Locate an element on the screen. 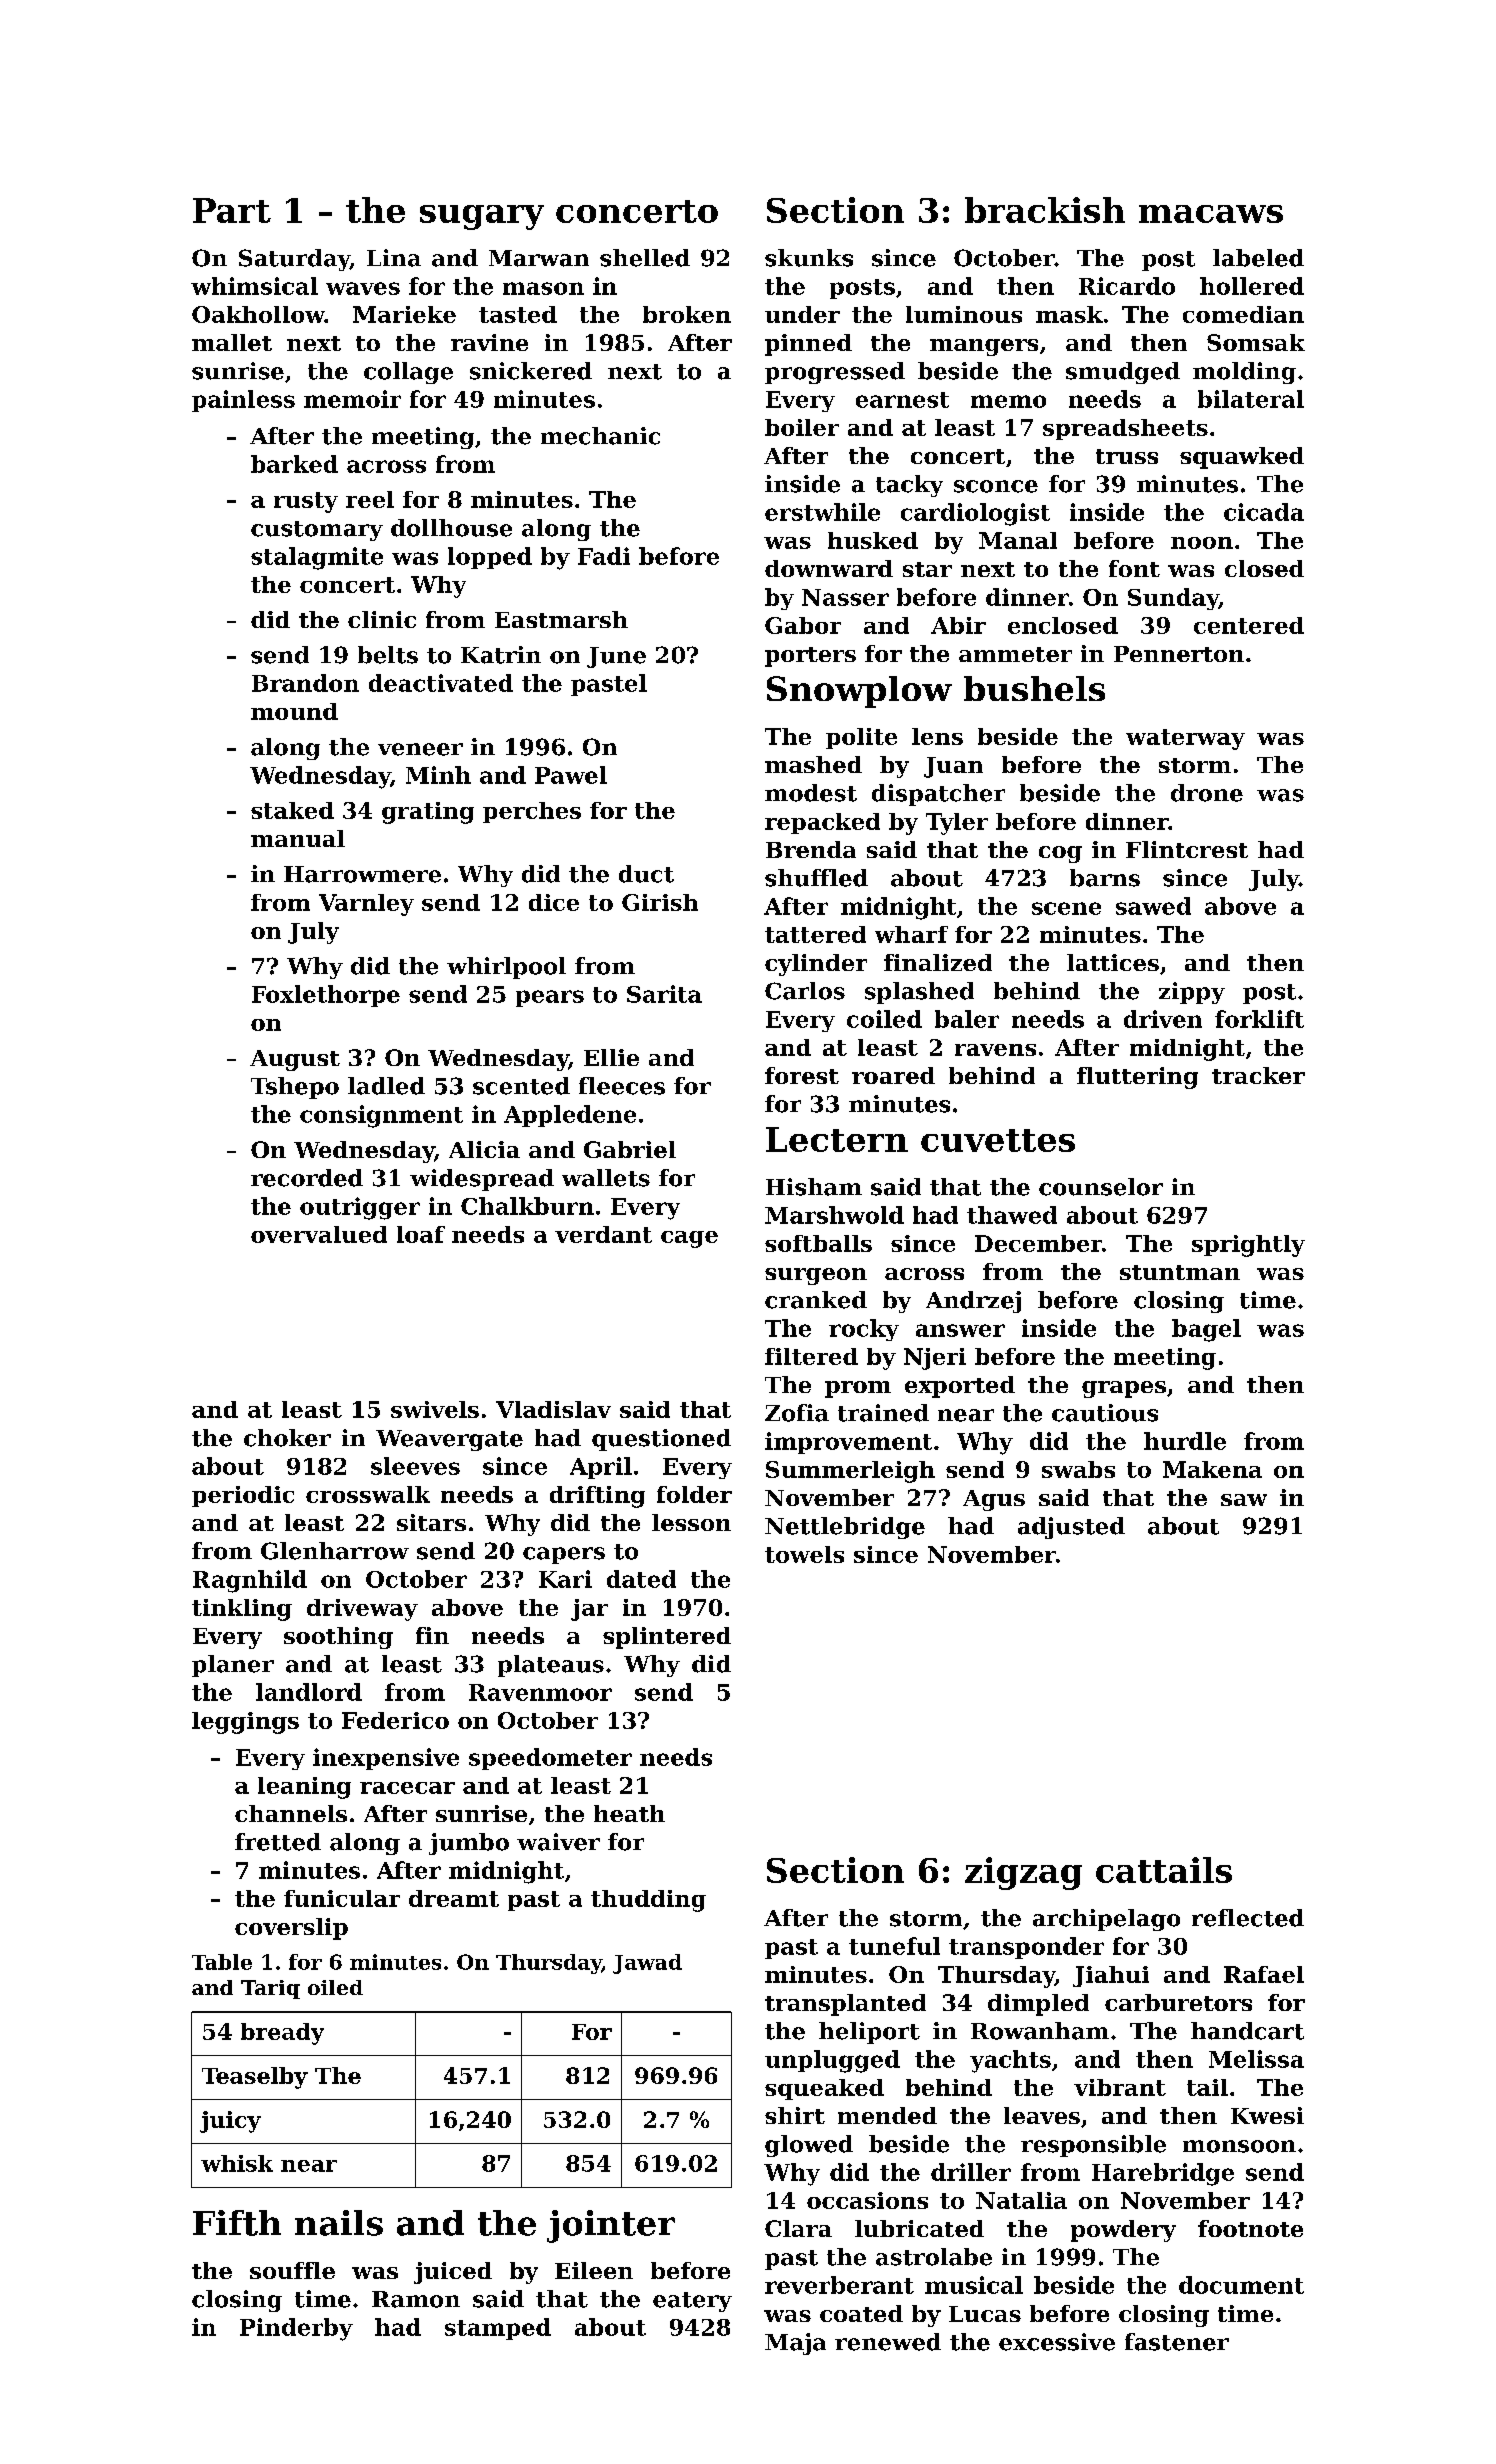 This screenshot has width=1496, height=2464. stamped is located at coordinates (498, 2329).
